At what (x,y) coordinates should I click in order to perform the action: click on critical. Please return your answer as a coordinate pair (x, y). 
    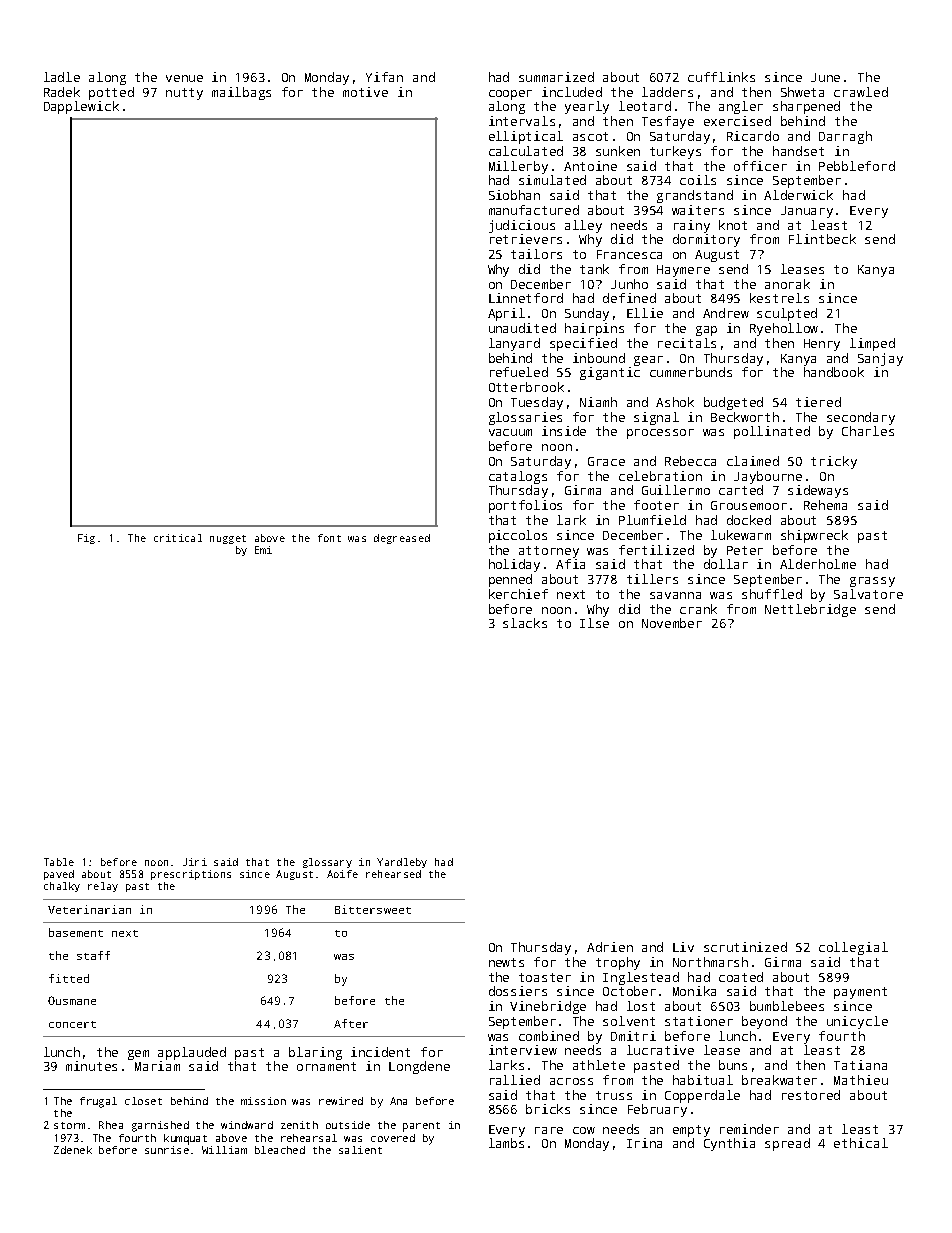
    Looking at the image, I should click on (178, 538).
